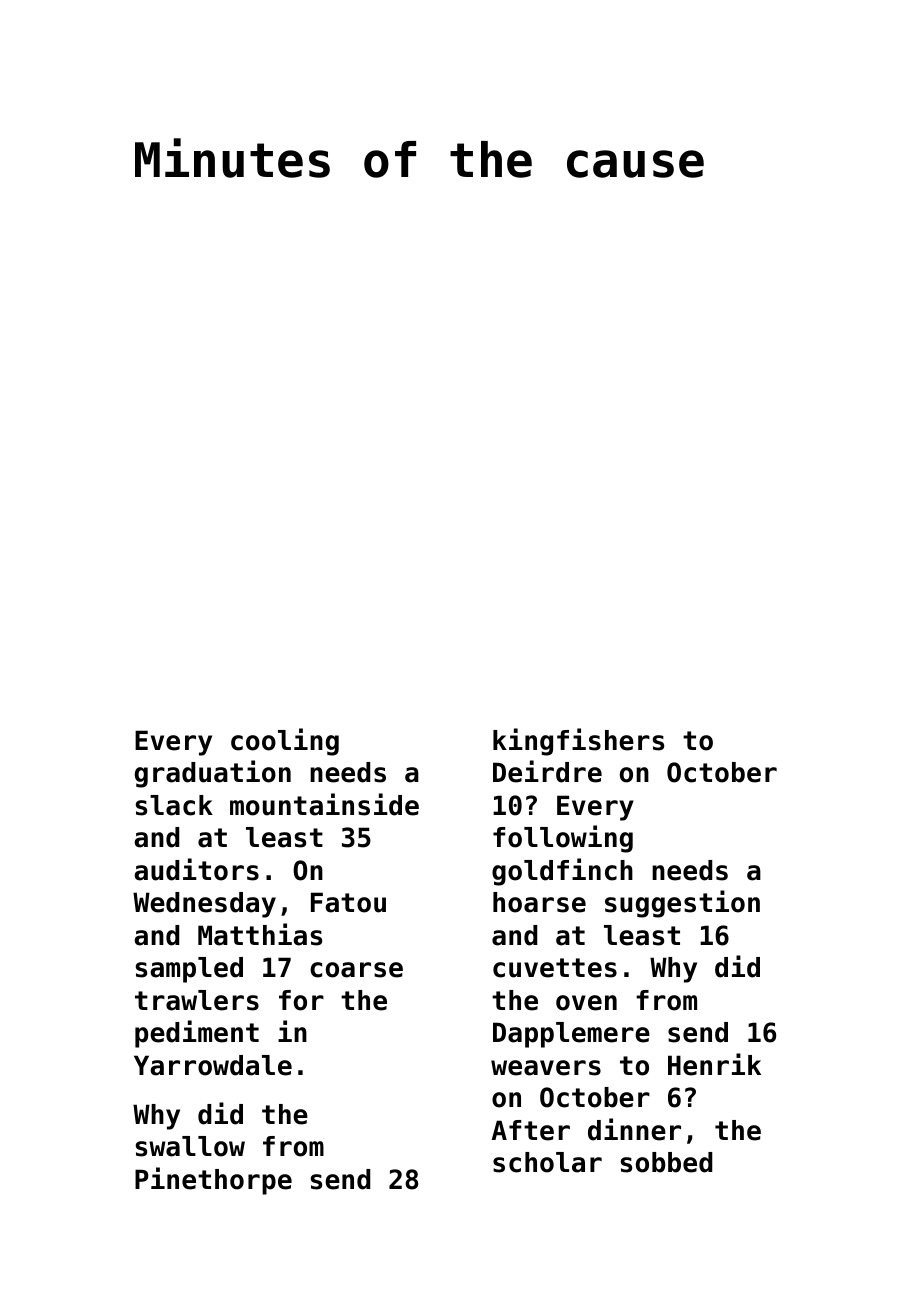  I want to click on sobbed, so click(666, 1162).
